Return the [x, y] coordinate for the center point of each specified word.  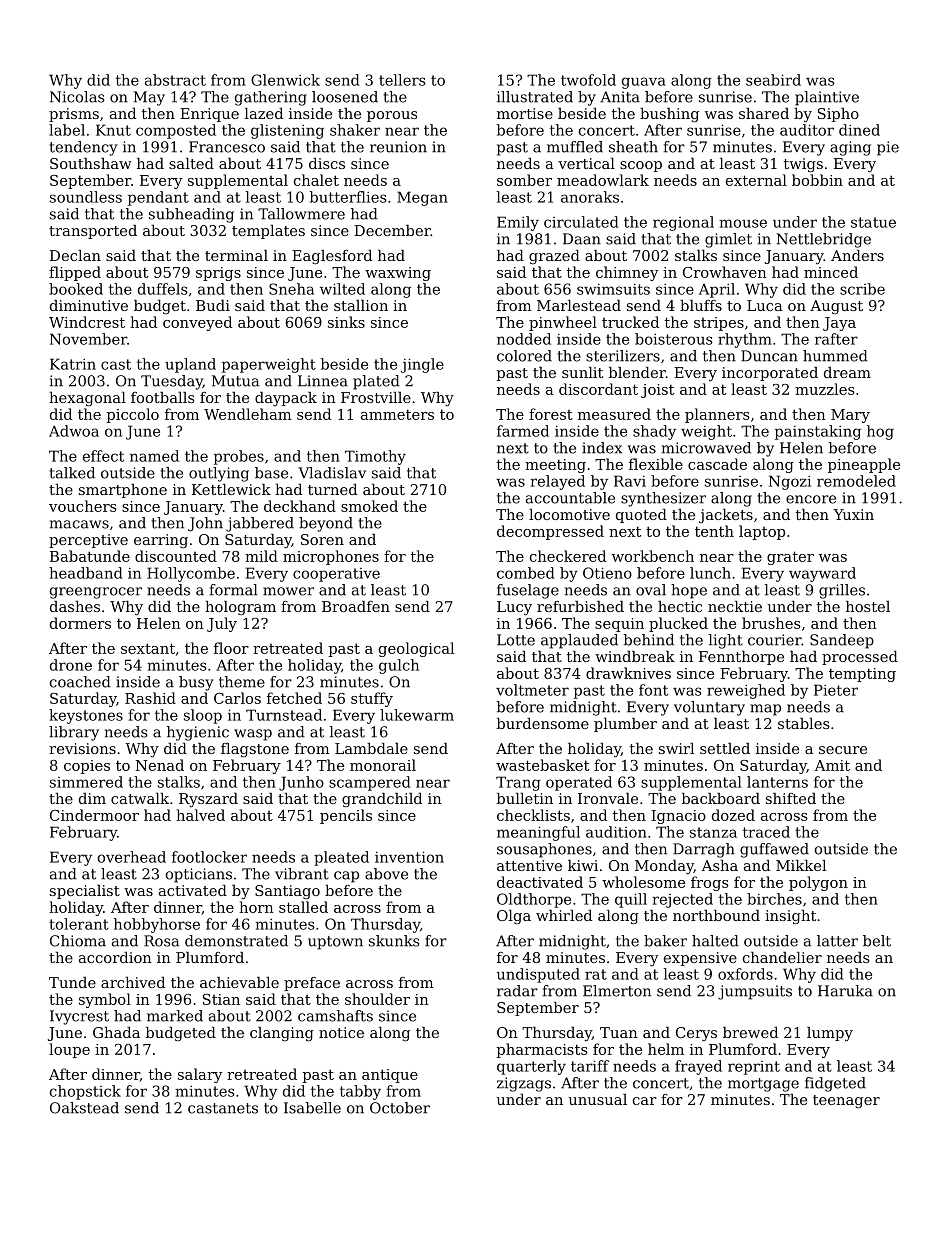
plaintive [827, 98]
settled [725, 748]
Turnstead [284, 715]
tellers [402, 80]
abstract [175, 80]
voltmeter [532, 690]
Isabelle [312, 1108]
